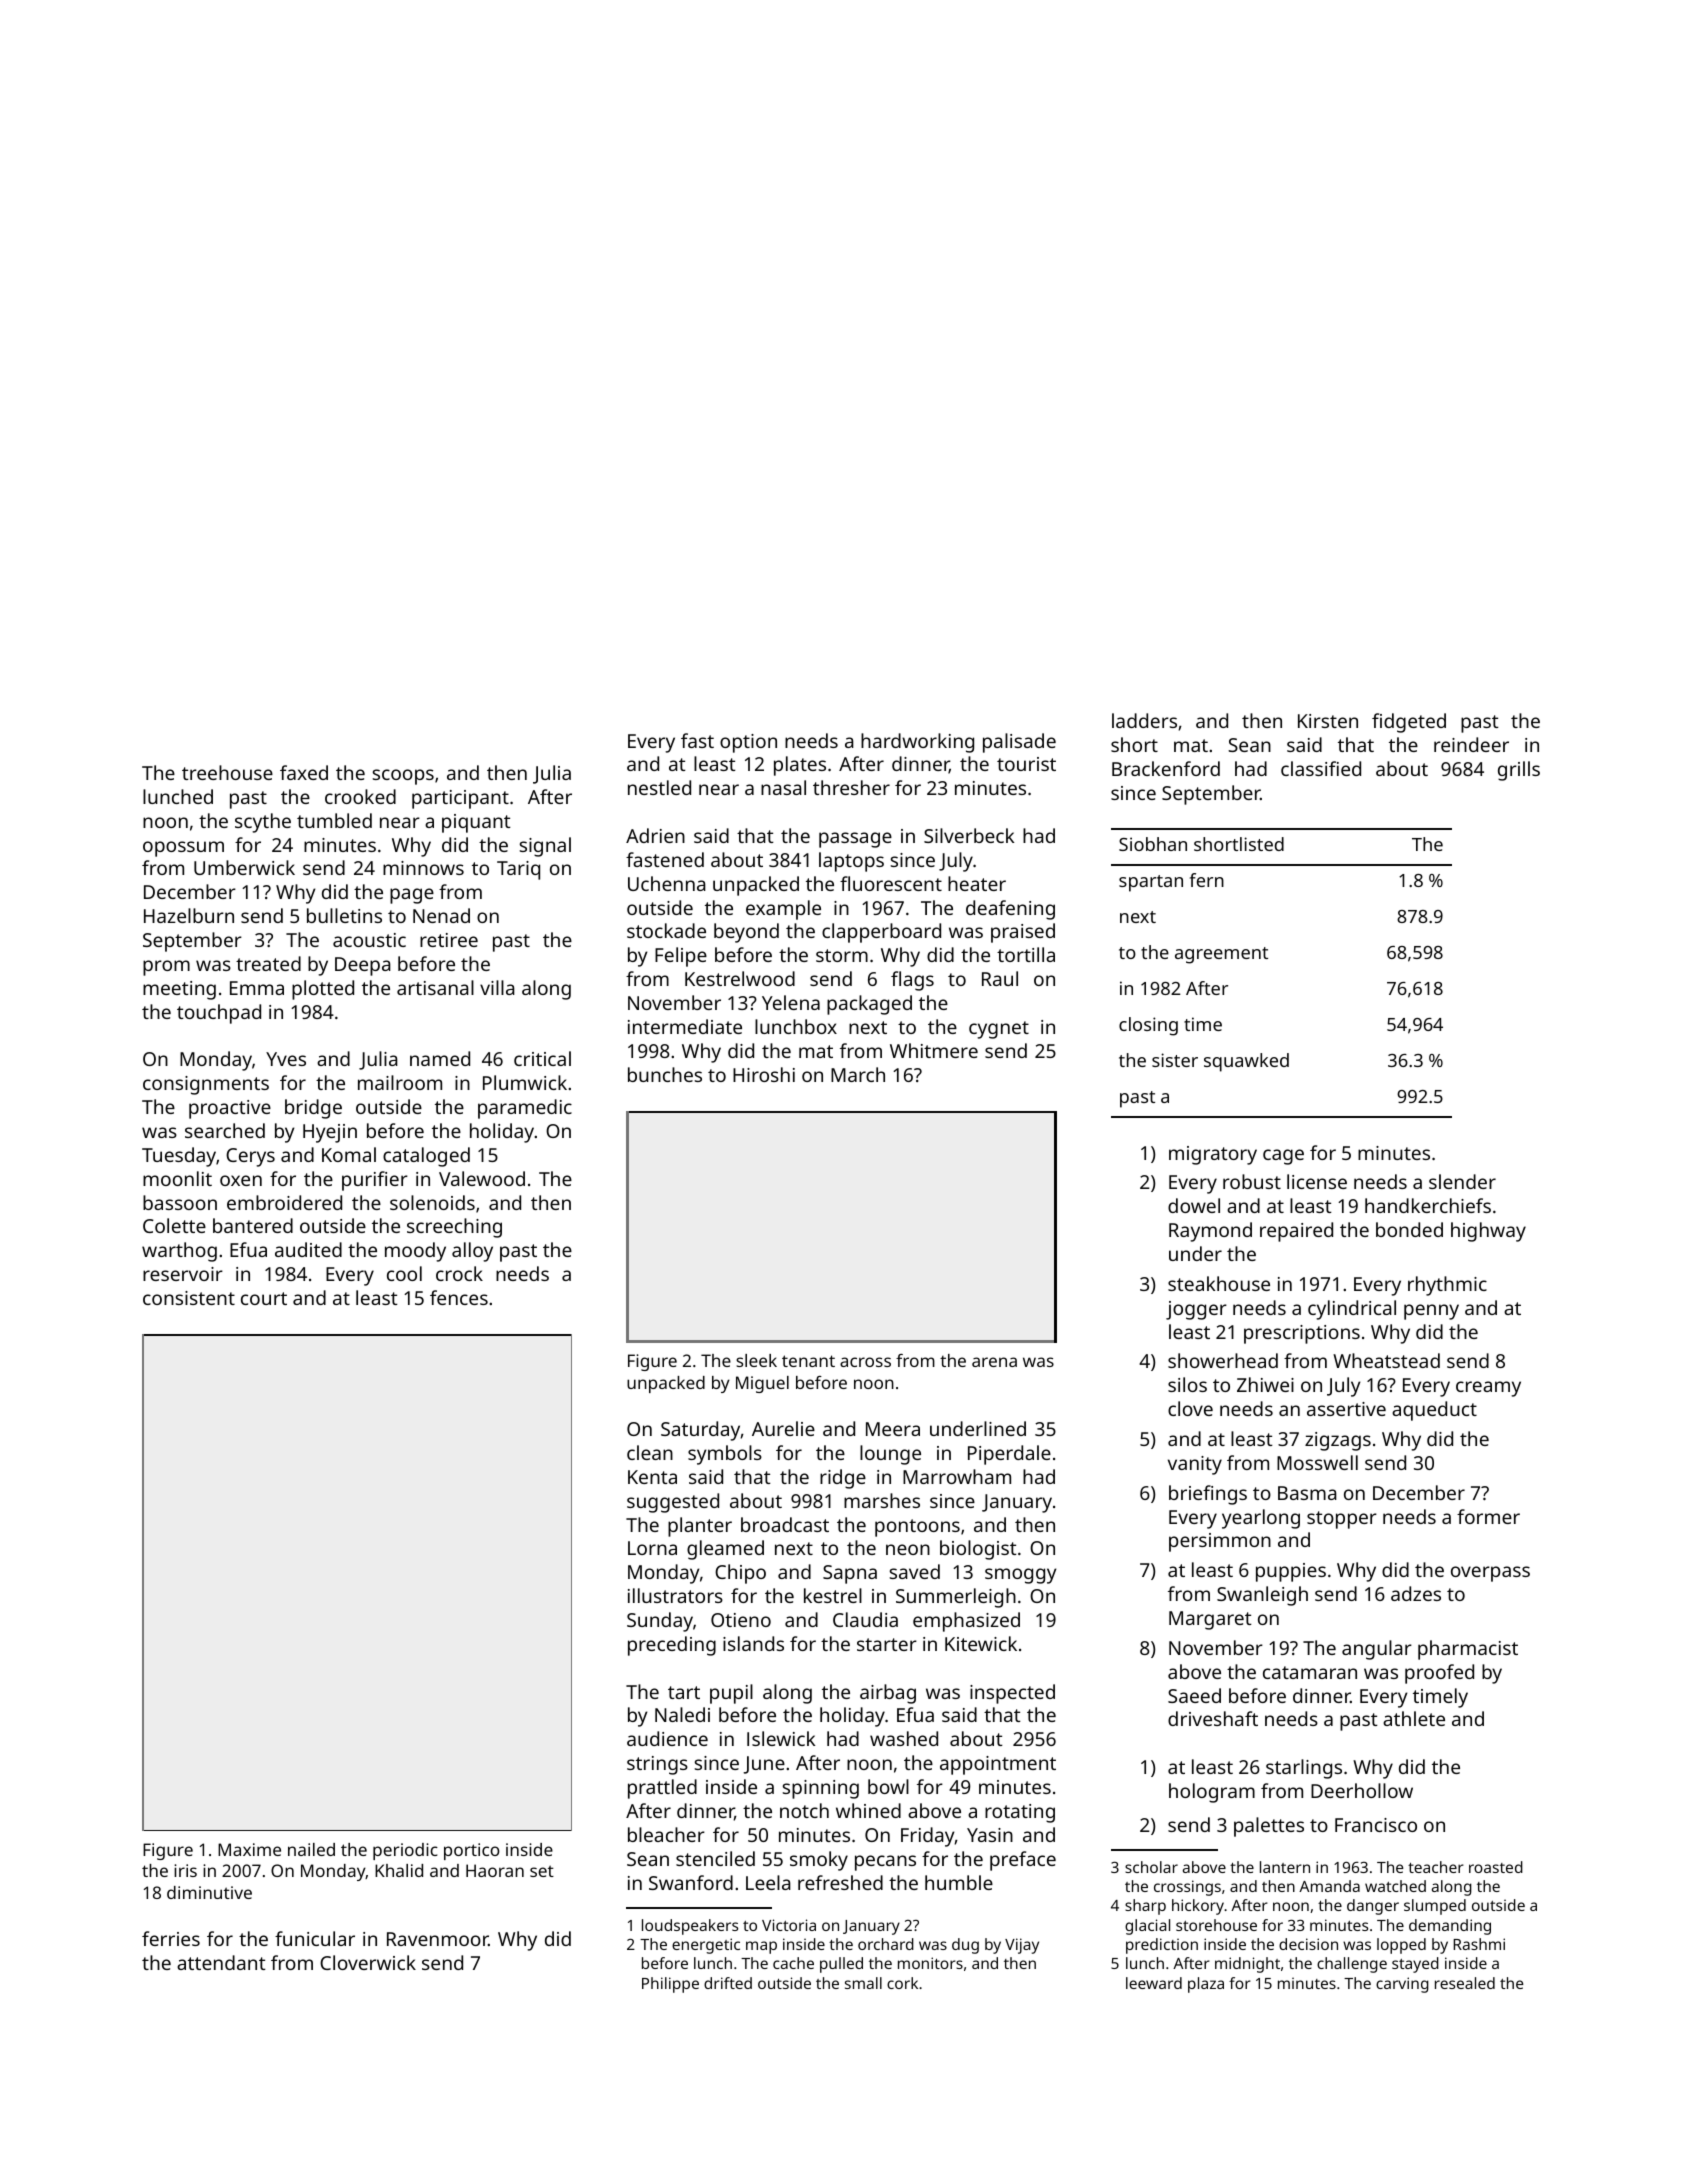 The image size is (1683, 2178). I want to click on athlete, so click(1414, 1718).
